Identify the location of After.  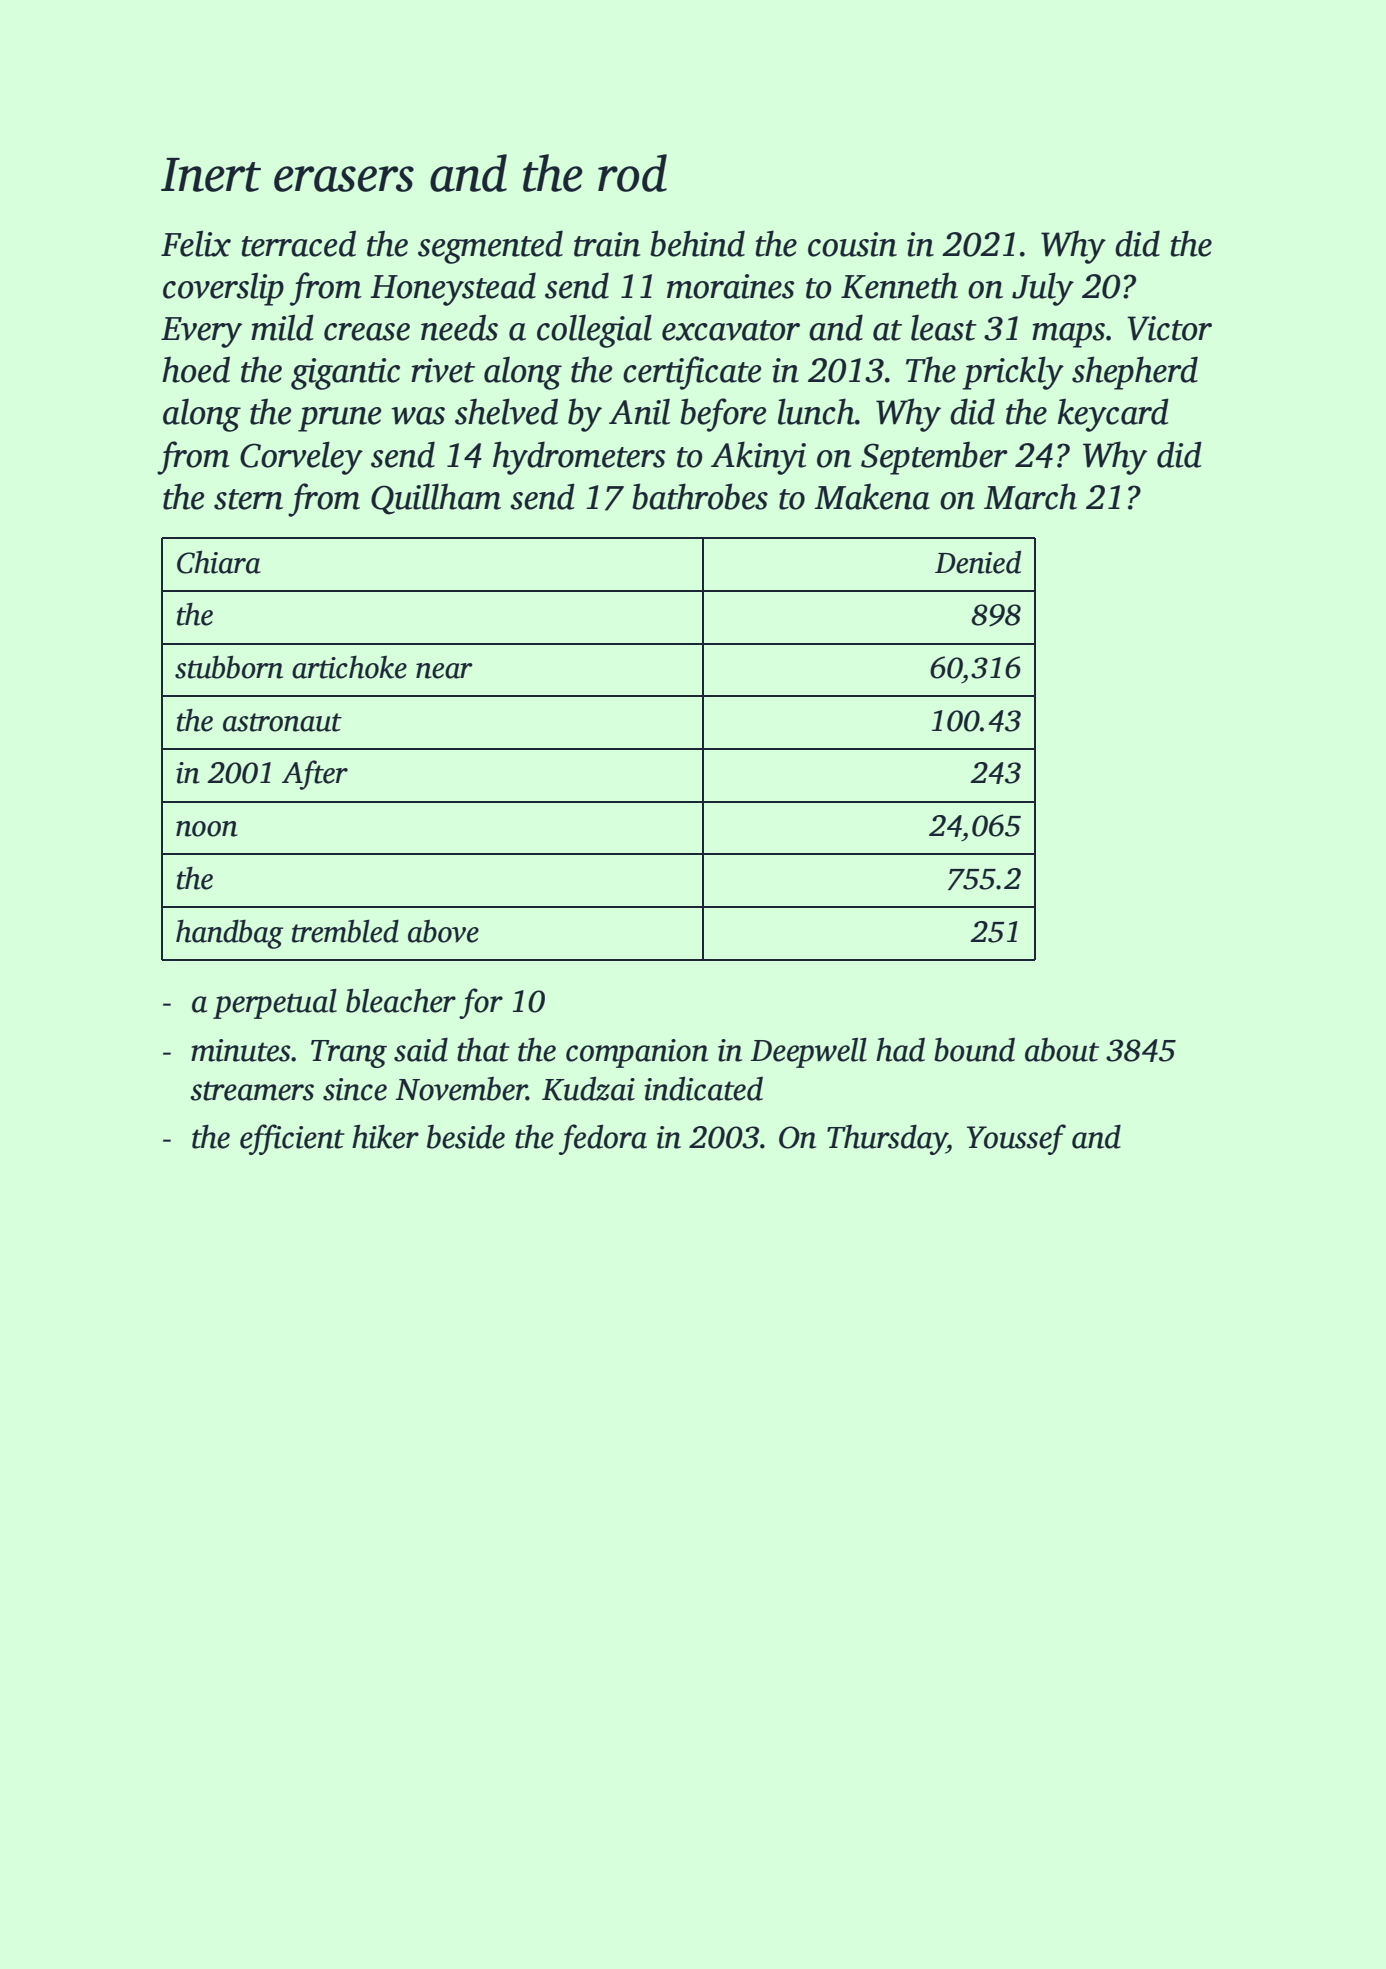
(315, 775).
